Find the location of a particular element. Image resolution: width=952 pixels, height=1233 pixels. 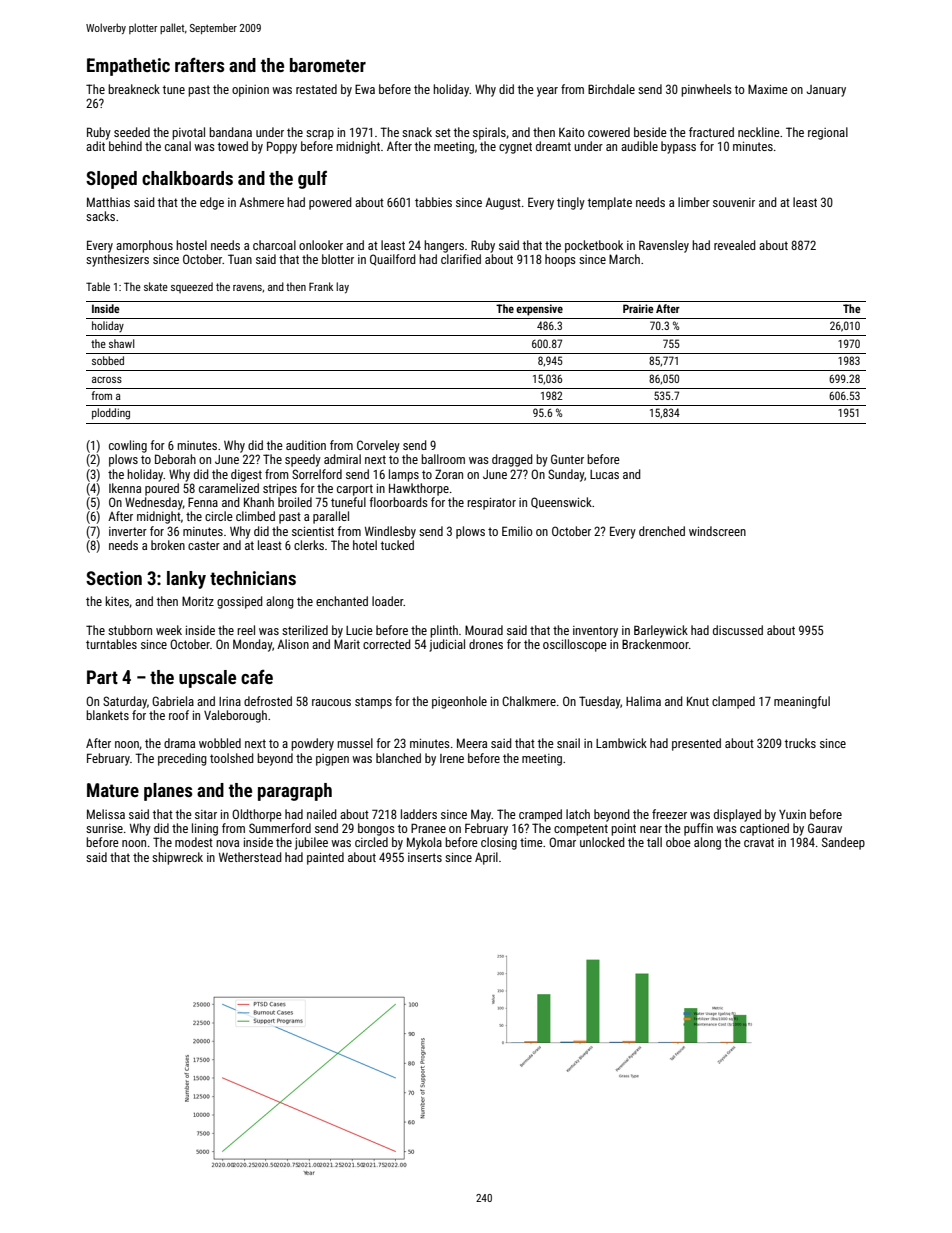

Quailford is located at coordinates (393, 260).
